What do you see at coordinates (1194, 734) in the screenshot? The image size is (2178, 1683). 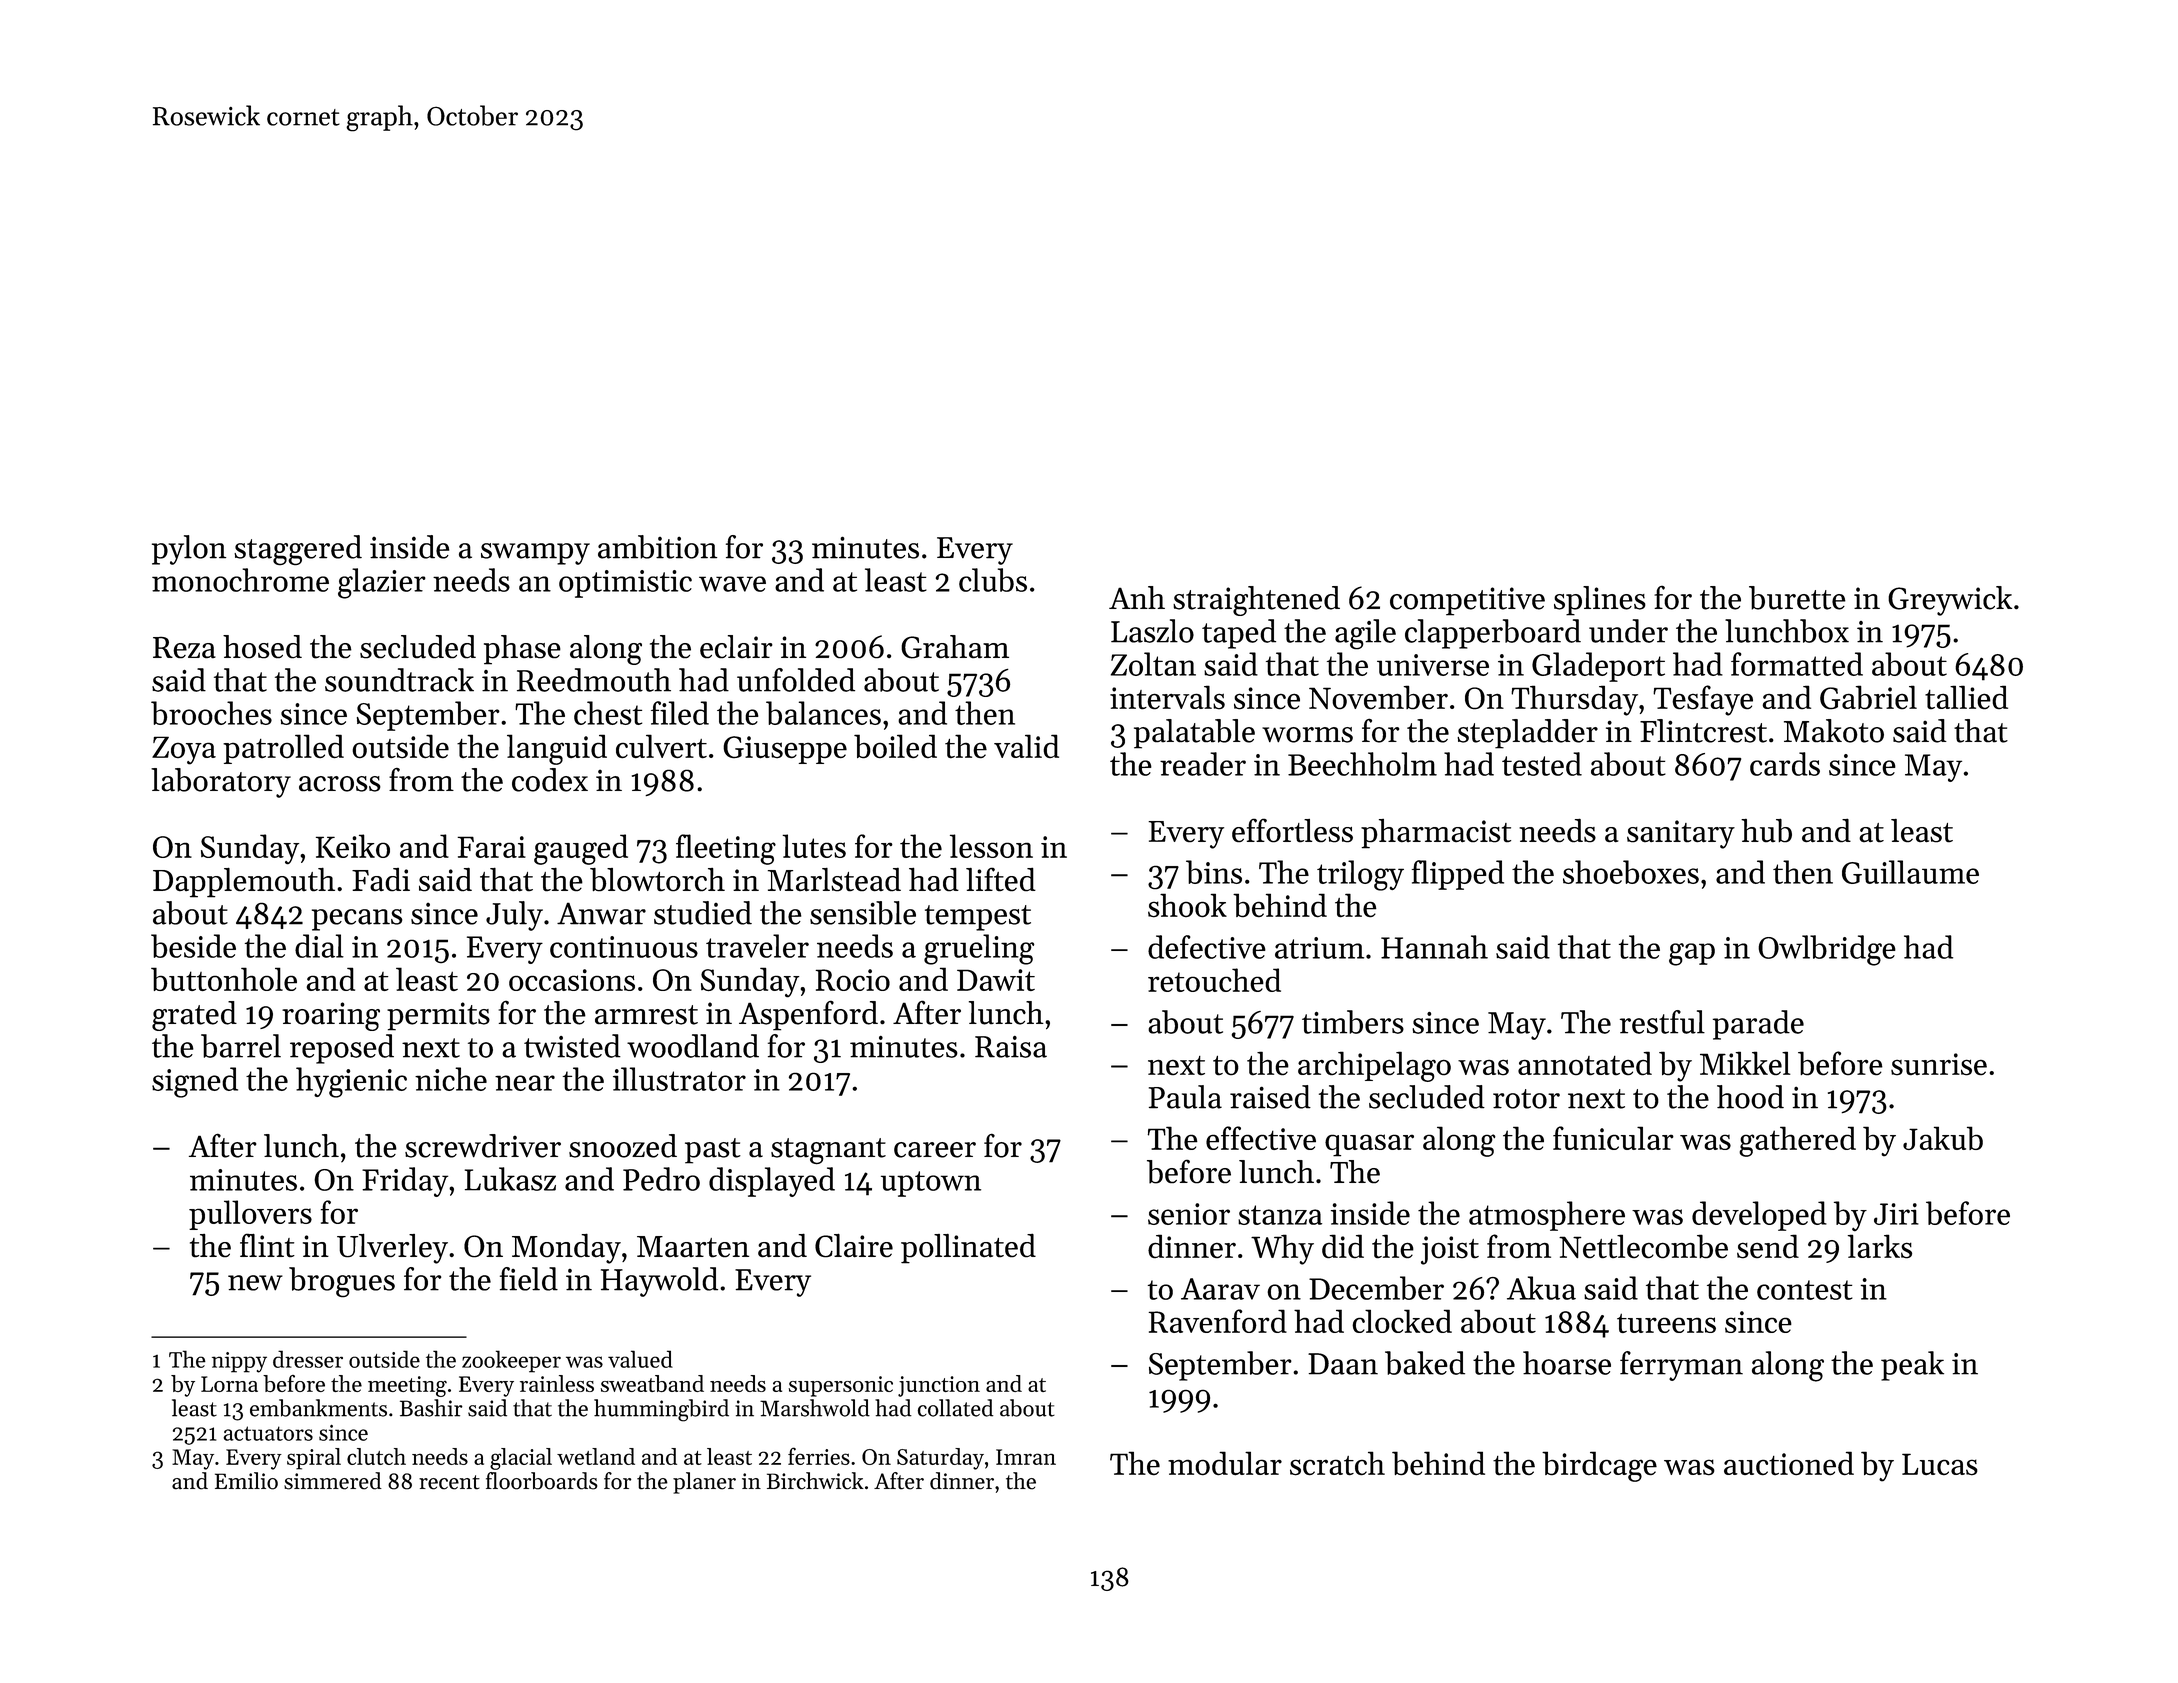 I see `palatable` at bounding box center [1194, 734].
